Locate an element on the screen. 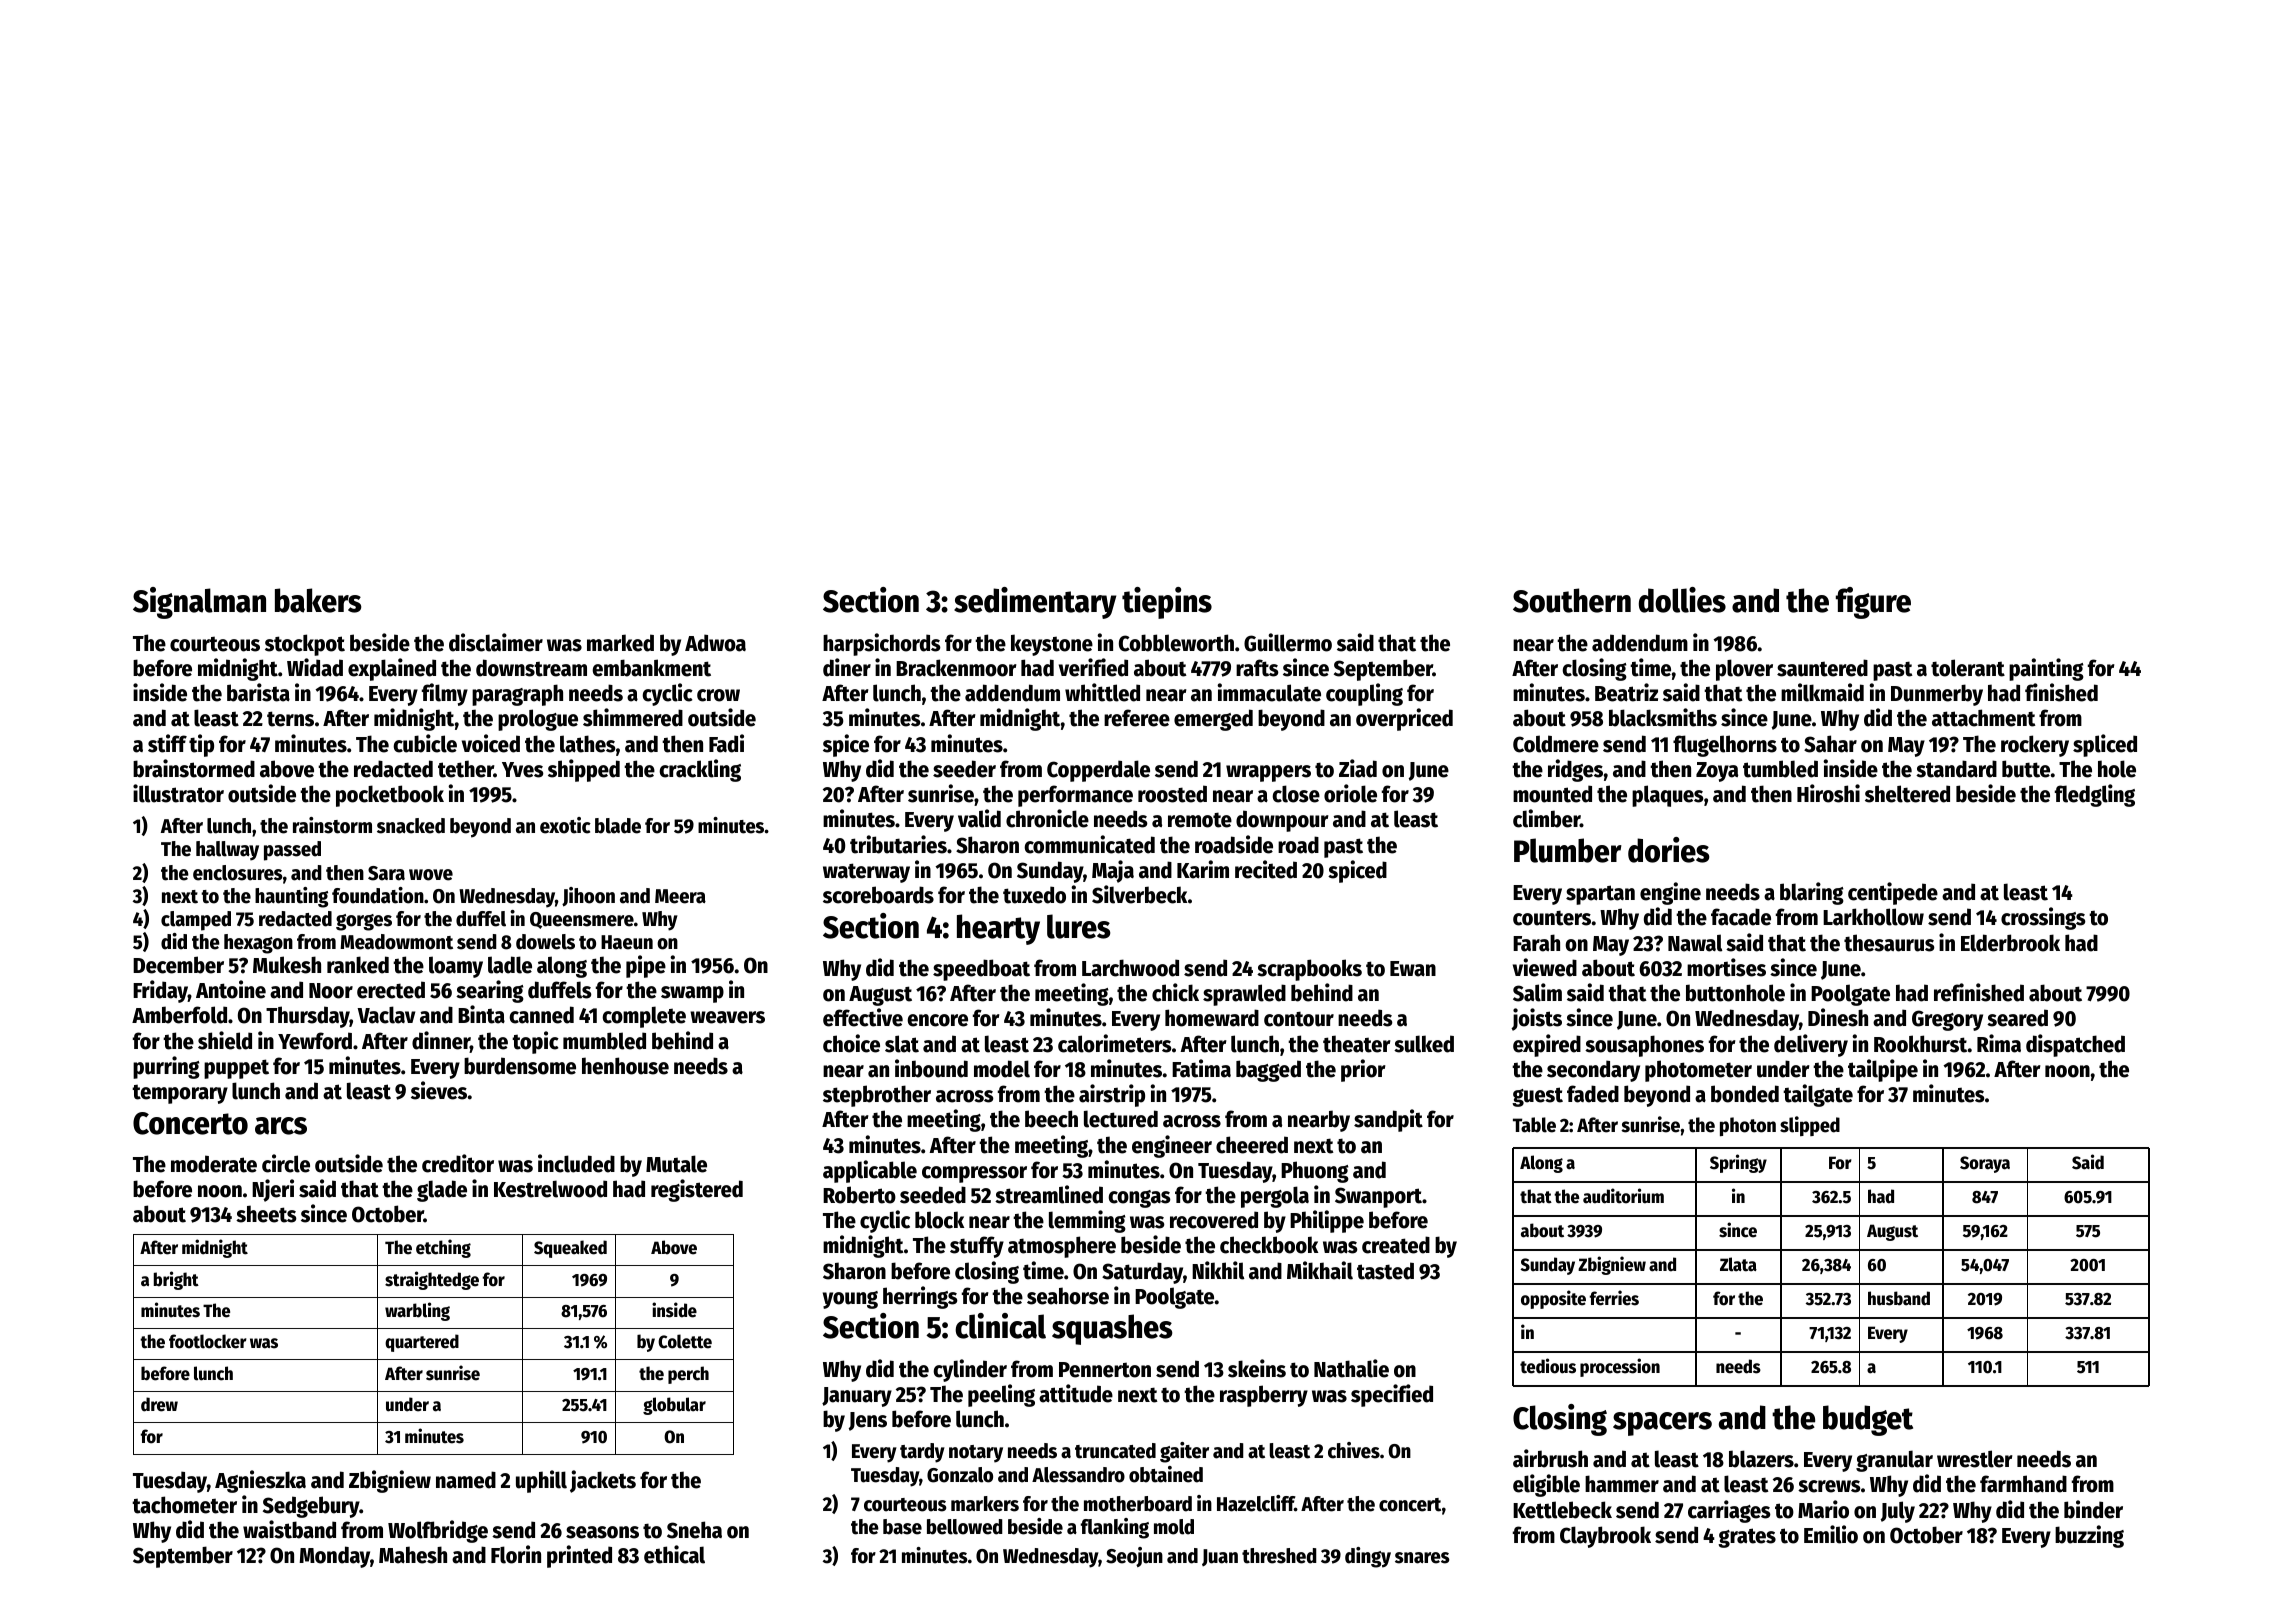 The width and height of the screenshot is (2282, 1614). checkbook is located at coordinates (1269, 1245).
